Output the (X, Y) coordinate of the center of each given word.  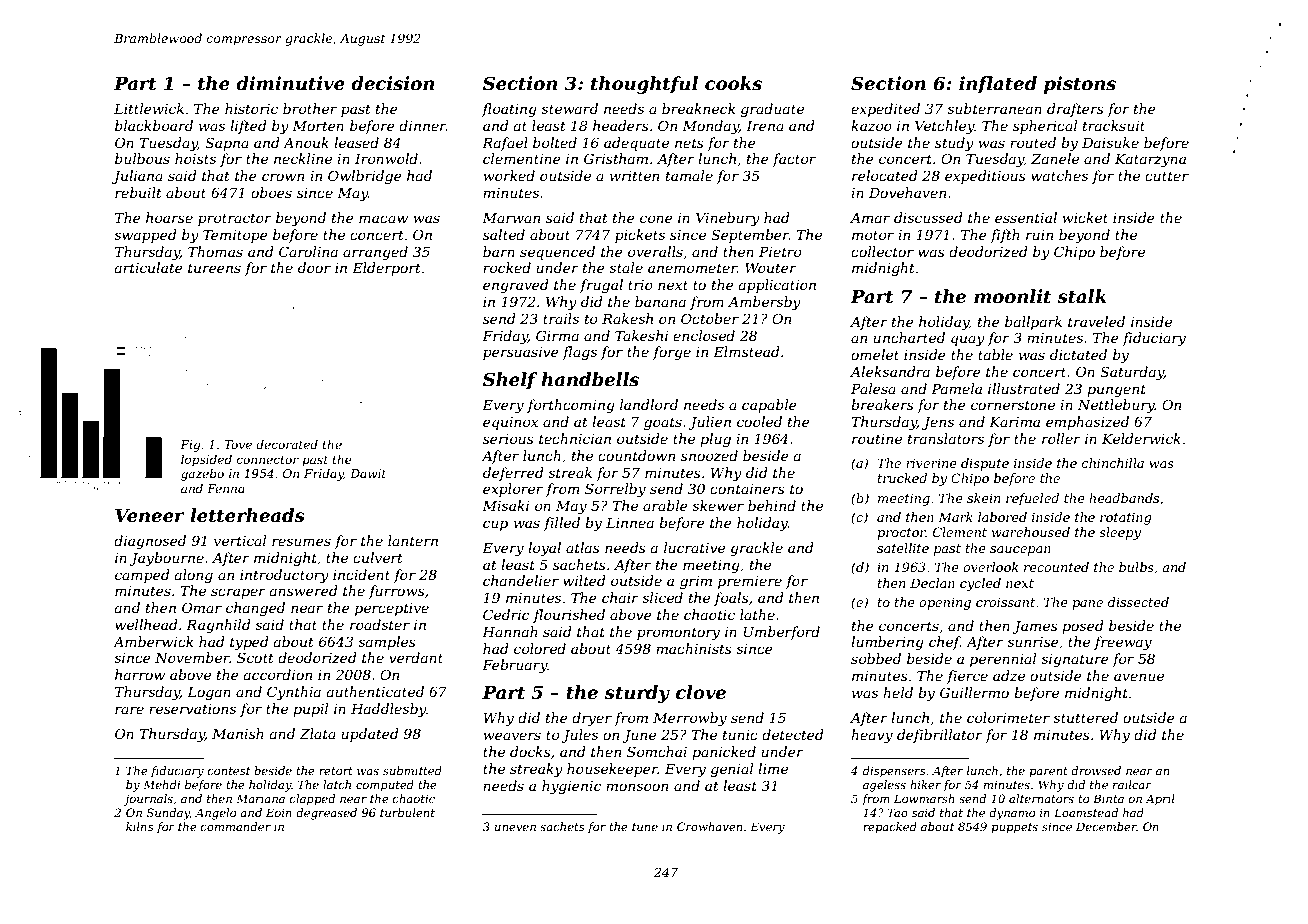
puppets (1014, 828)
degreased (326, 814)
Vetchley (944, 127)
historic (251, 108)
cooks (733, 83)
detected (793, 734)
